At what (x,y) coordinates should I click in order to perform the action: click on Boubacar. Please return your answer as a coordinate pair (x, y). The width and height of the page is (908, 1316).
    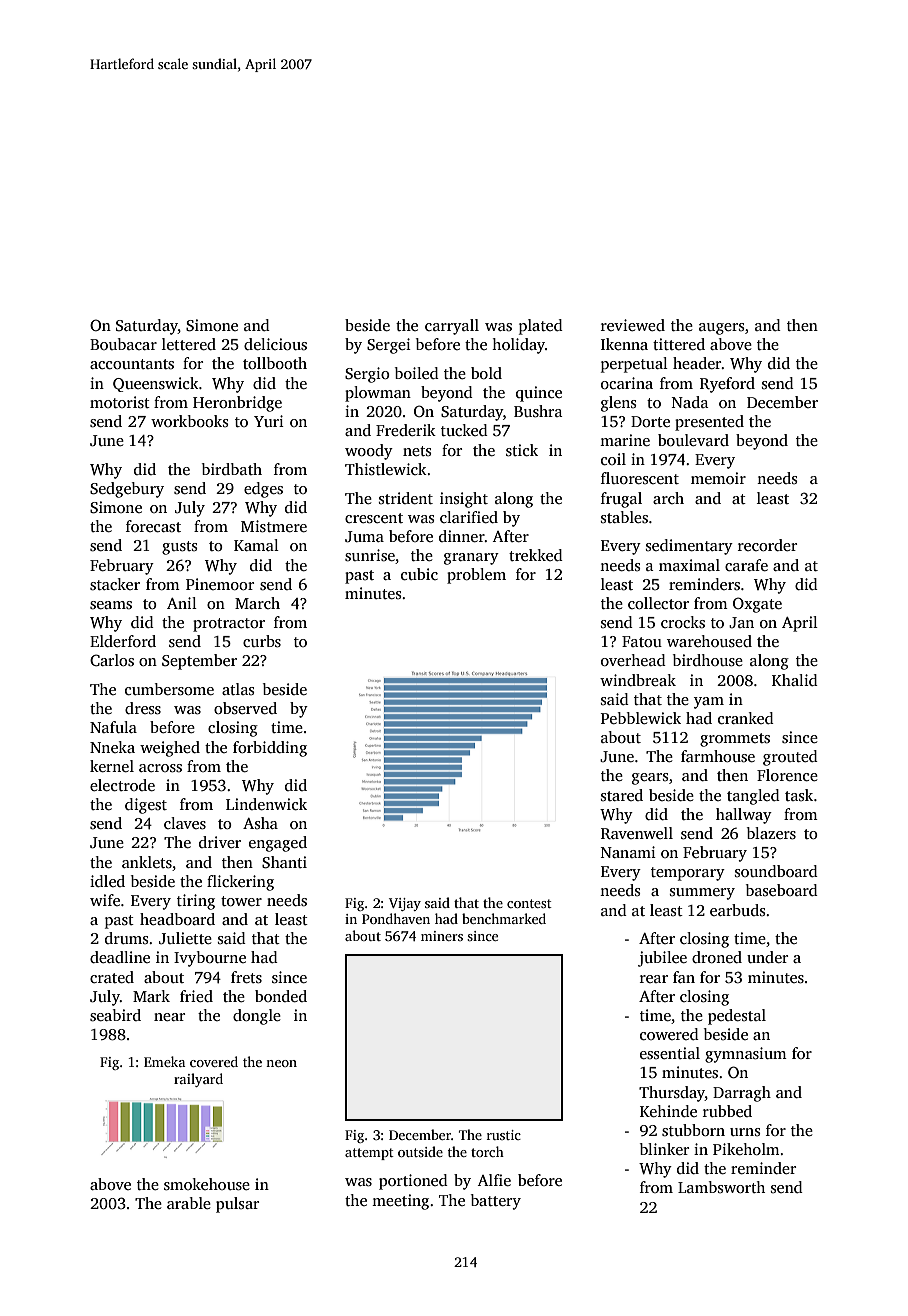
    Looking at the image, I should click on (123, 344).
